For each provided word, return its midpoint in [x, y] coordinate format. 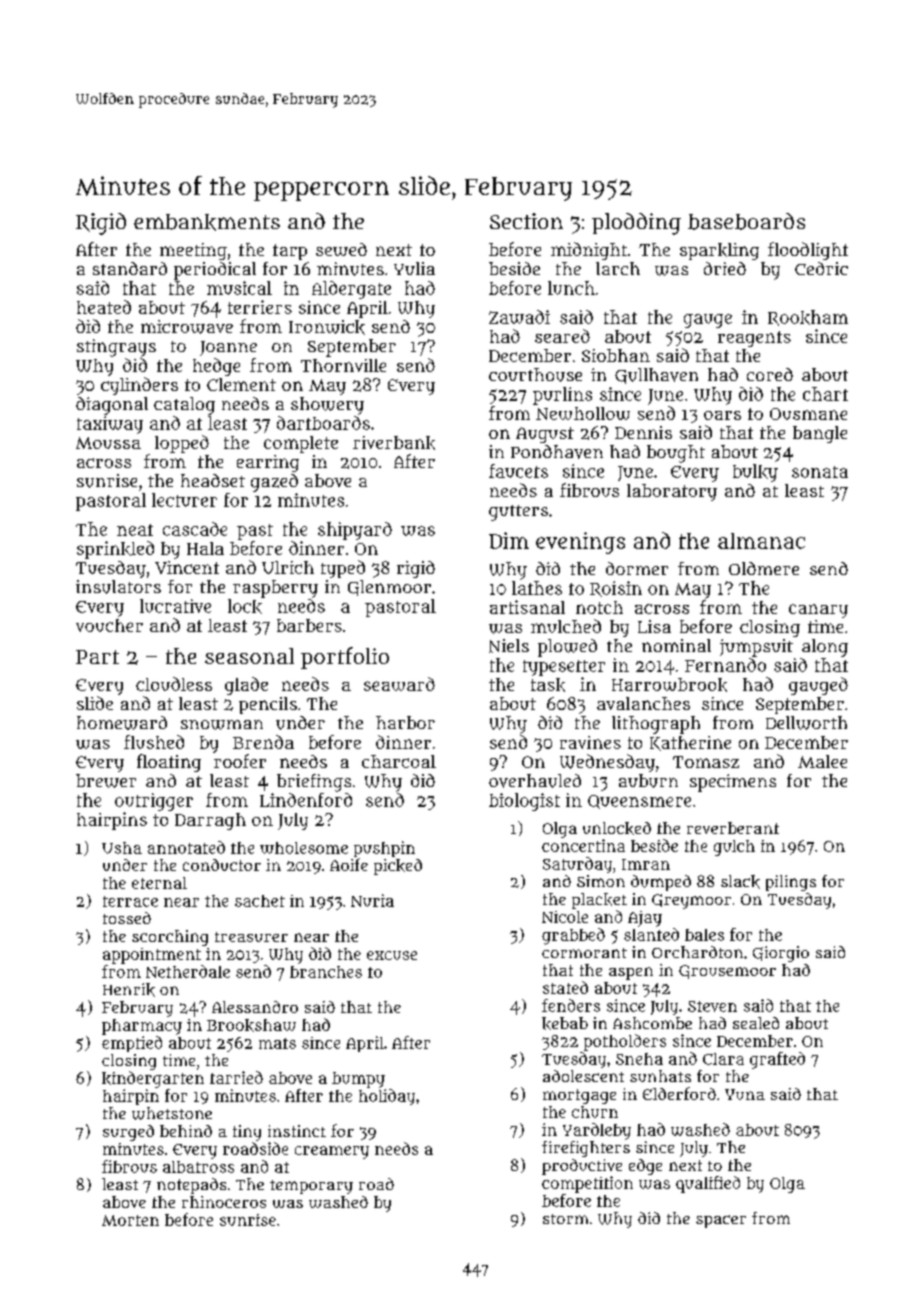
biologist [524, 802]
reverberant [733, 828]
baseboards [746, 221]
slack [740, 882]
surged [128, 1133]
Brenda [263, 742]
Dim [509, 540]
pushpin [384, 849]
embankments [207, 222]
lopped [182, 444]
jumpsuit [756, 648]
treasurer [251, 937]
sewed [341, 249]
